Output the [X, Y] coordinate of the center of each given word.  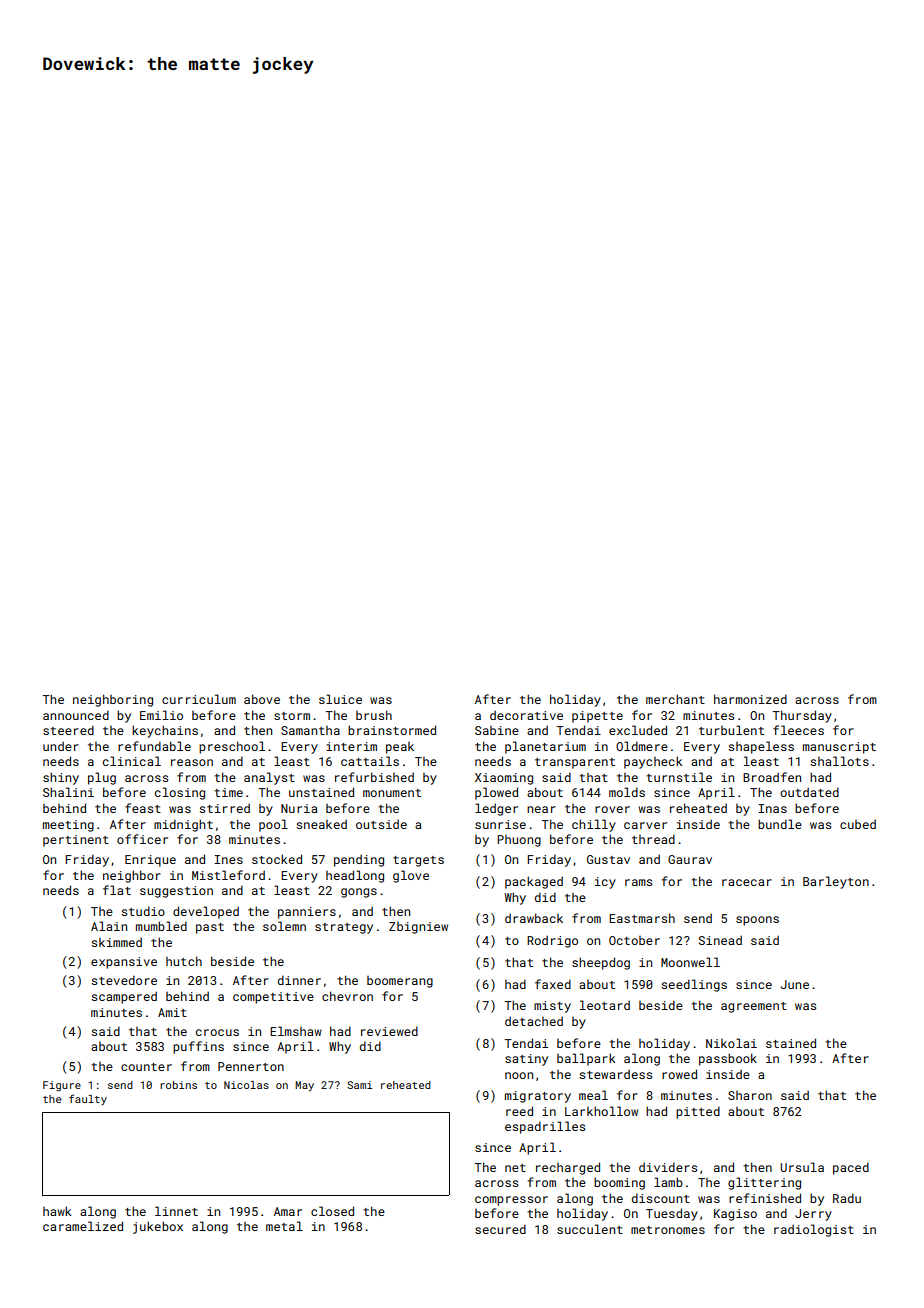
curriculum [199, 699]
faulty [88, 1099]
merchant [675, 699]
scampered [124, 998]
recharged [568, 1168]
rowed [679, 1074]
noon [519, 1075]
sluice [340, 699]
